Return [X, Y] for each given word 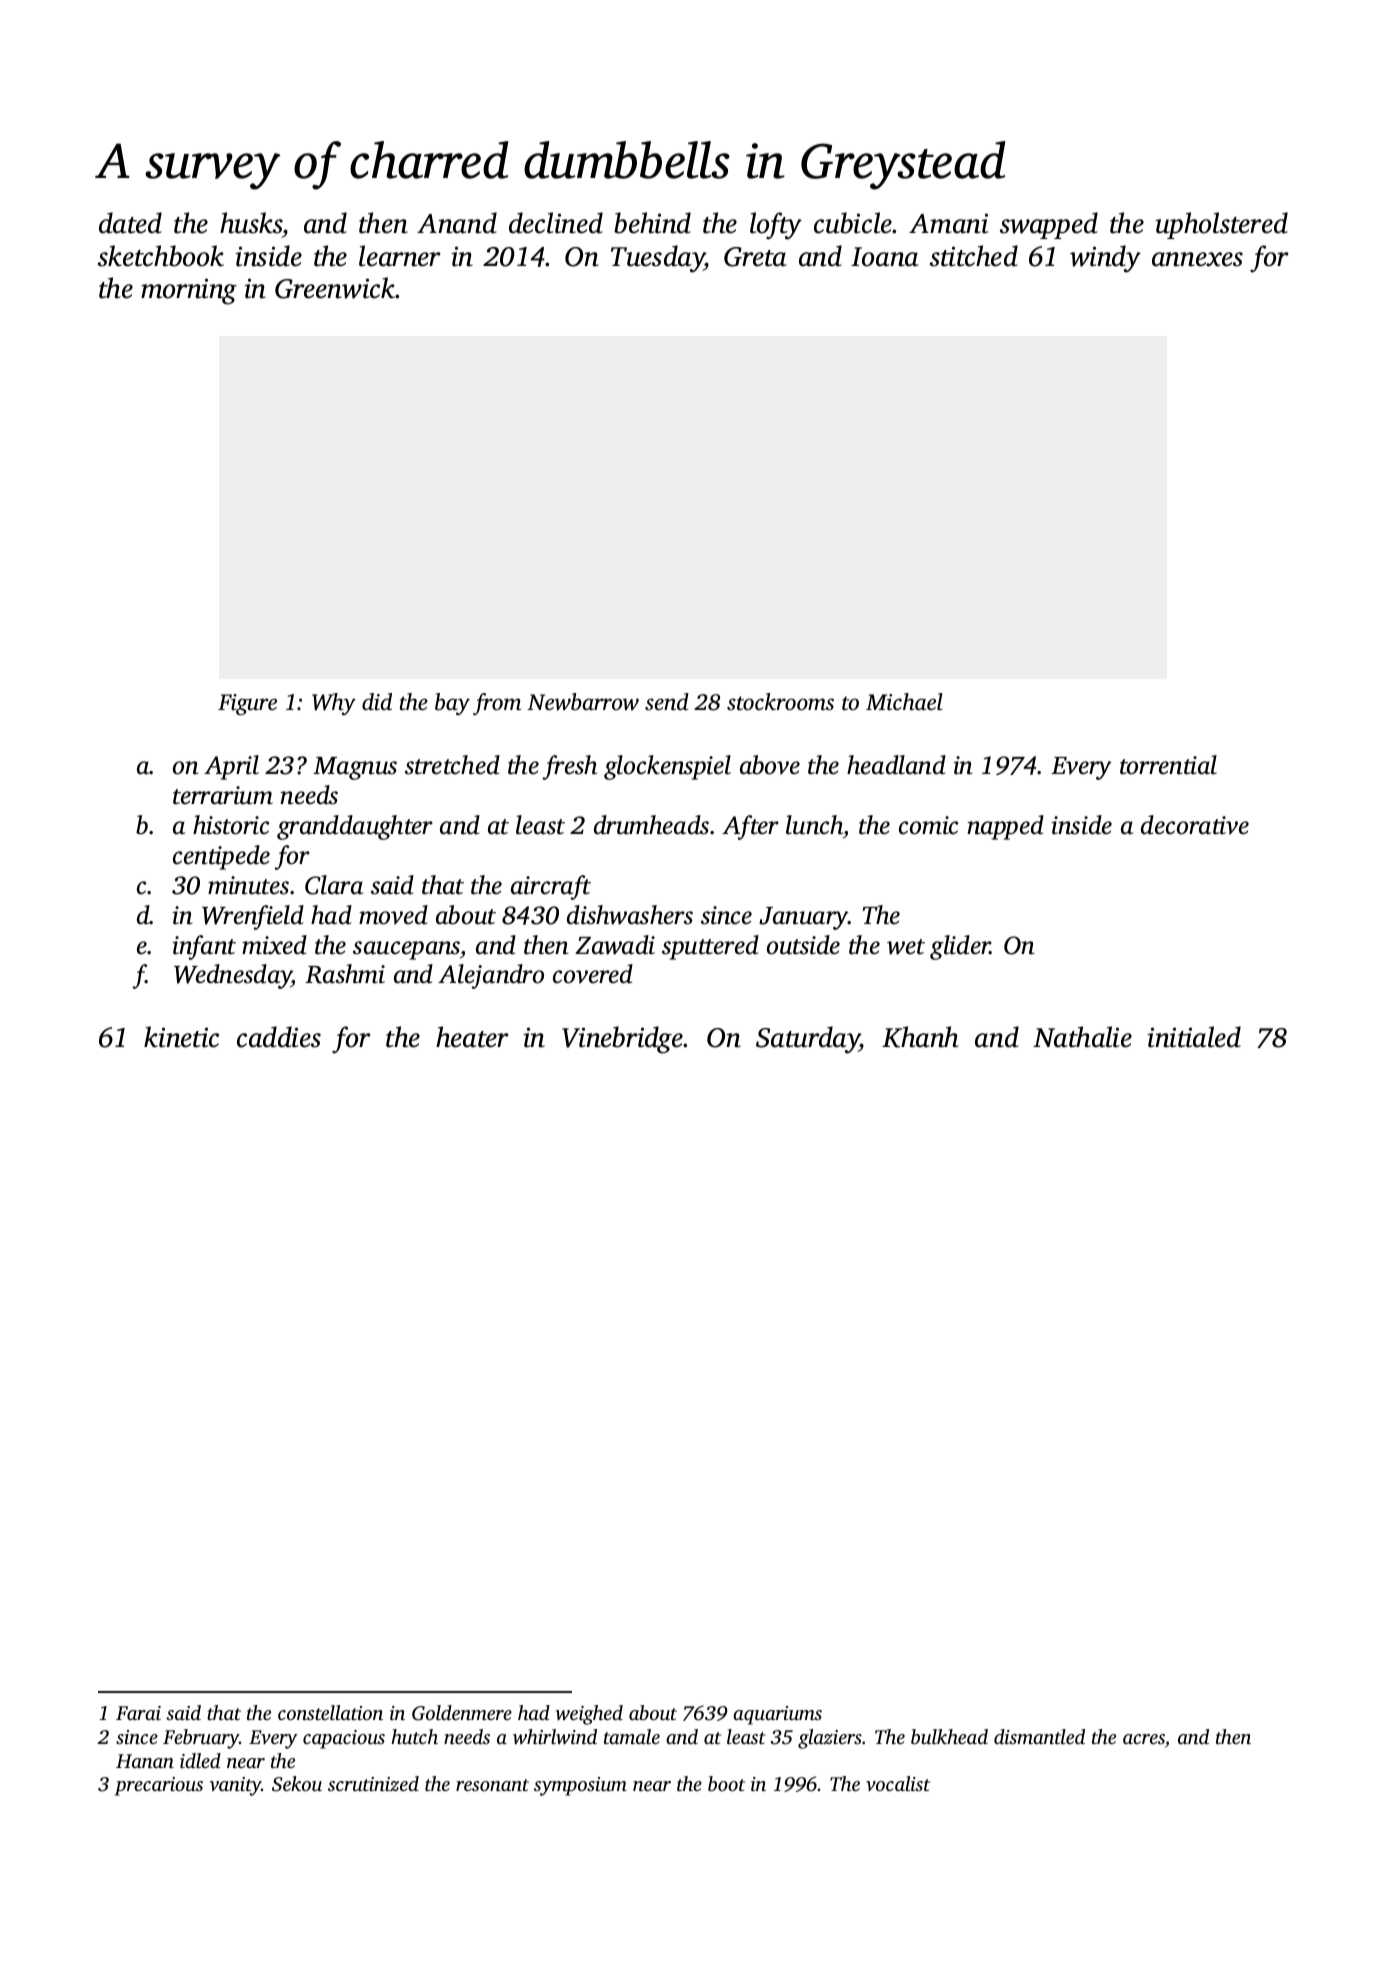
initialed [1194, 1037]
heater [472, 1037]
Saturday [808, 1040]
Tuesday [658, 259]
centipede [221, 857]
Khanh [920, 1037]
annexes [1197, 259]
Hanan [145, 1761]
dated [130, 223]
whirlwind [555, 1737]
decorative [1195, 825]
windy [1105, 259]
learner [399, 256]
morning [189, 291]
